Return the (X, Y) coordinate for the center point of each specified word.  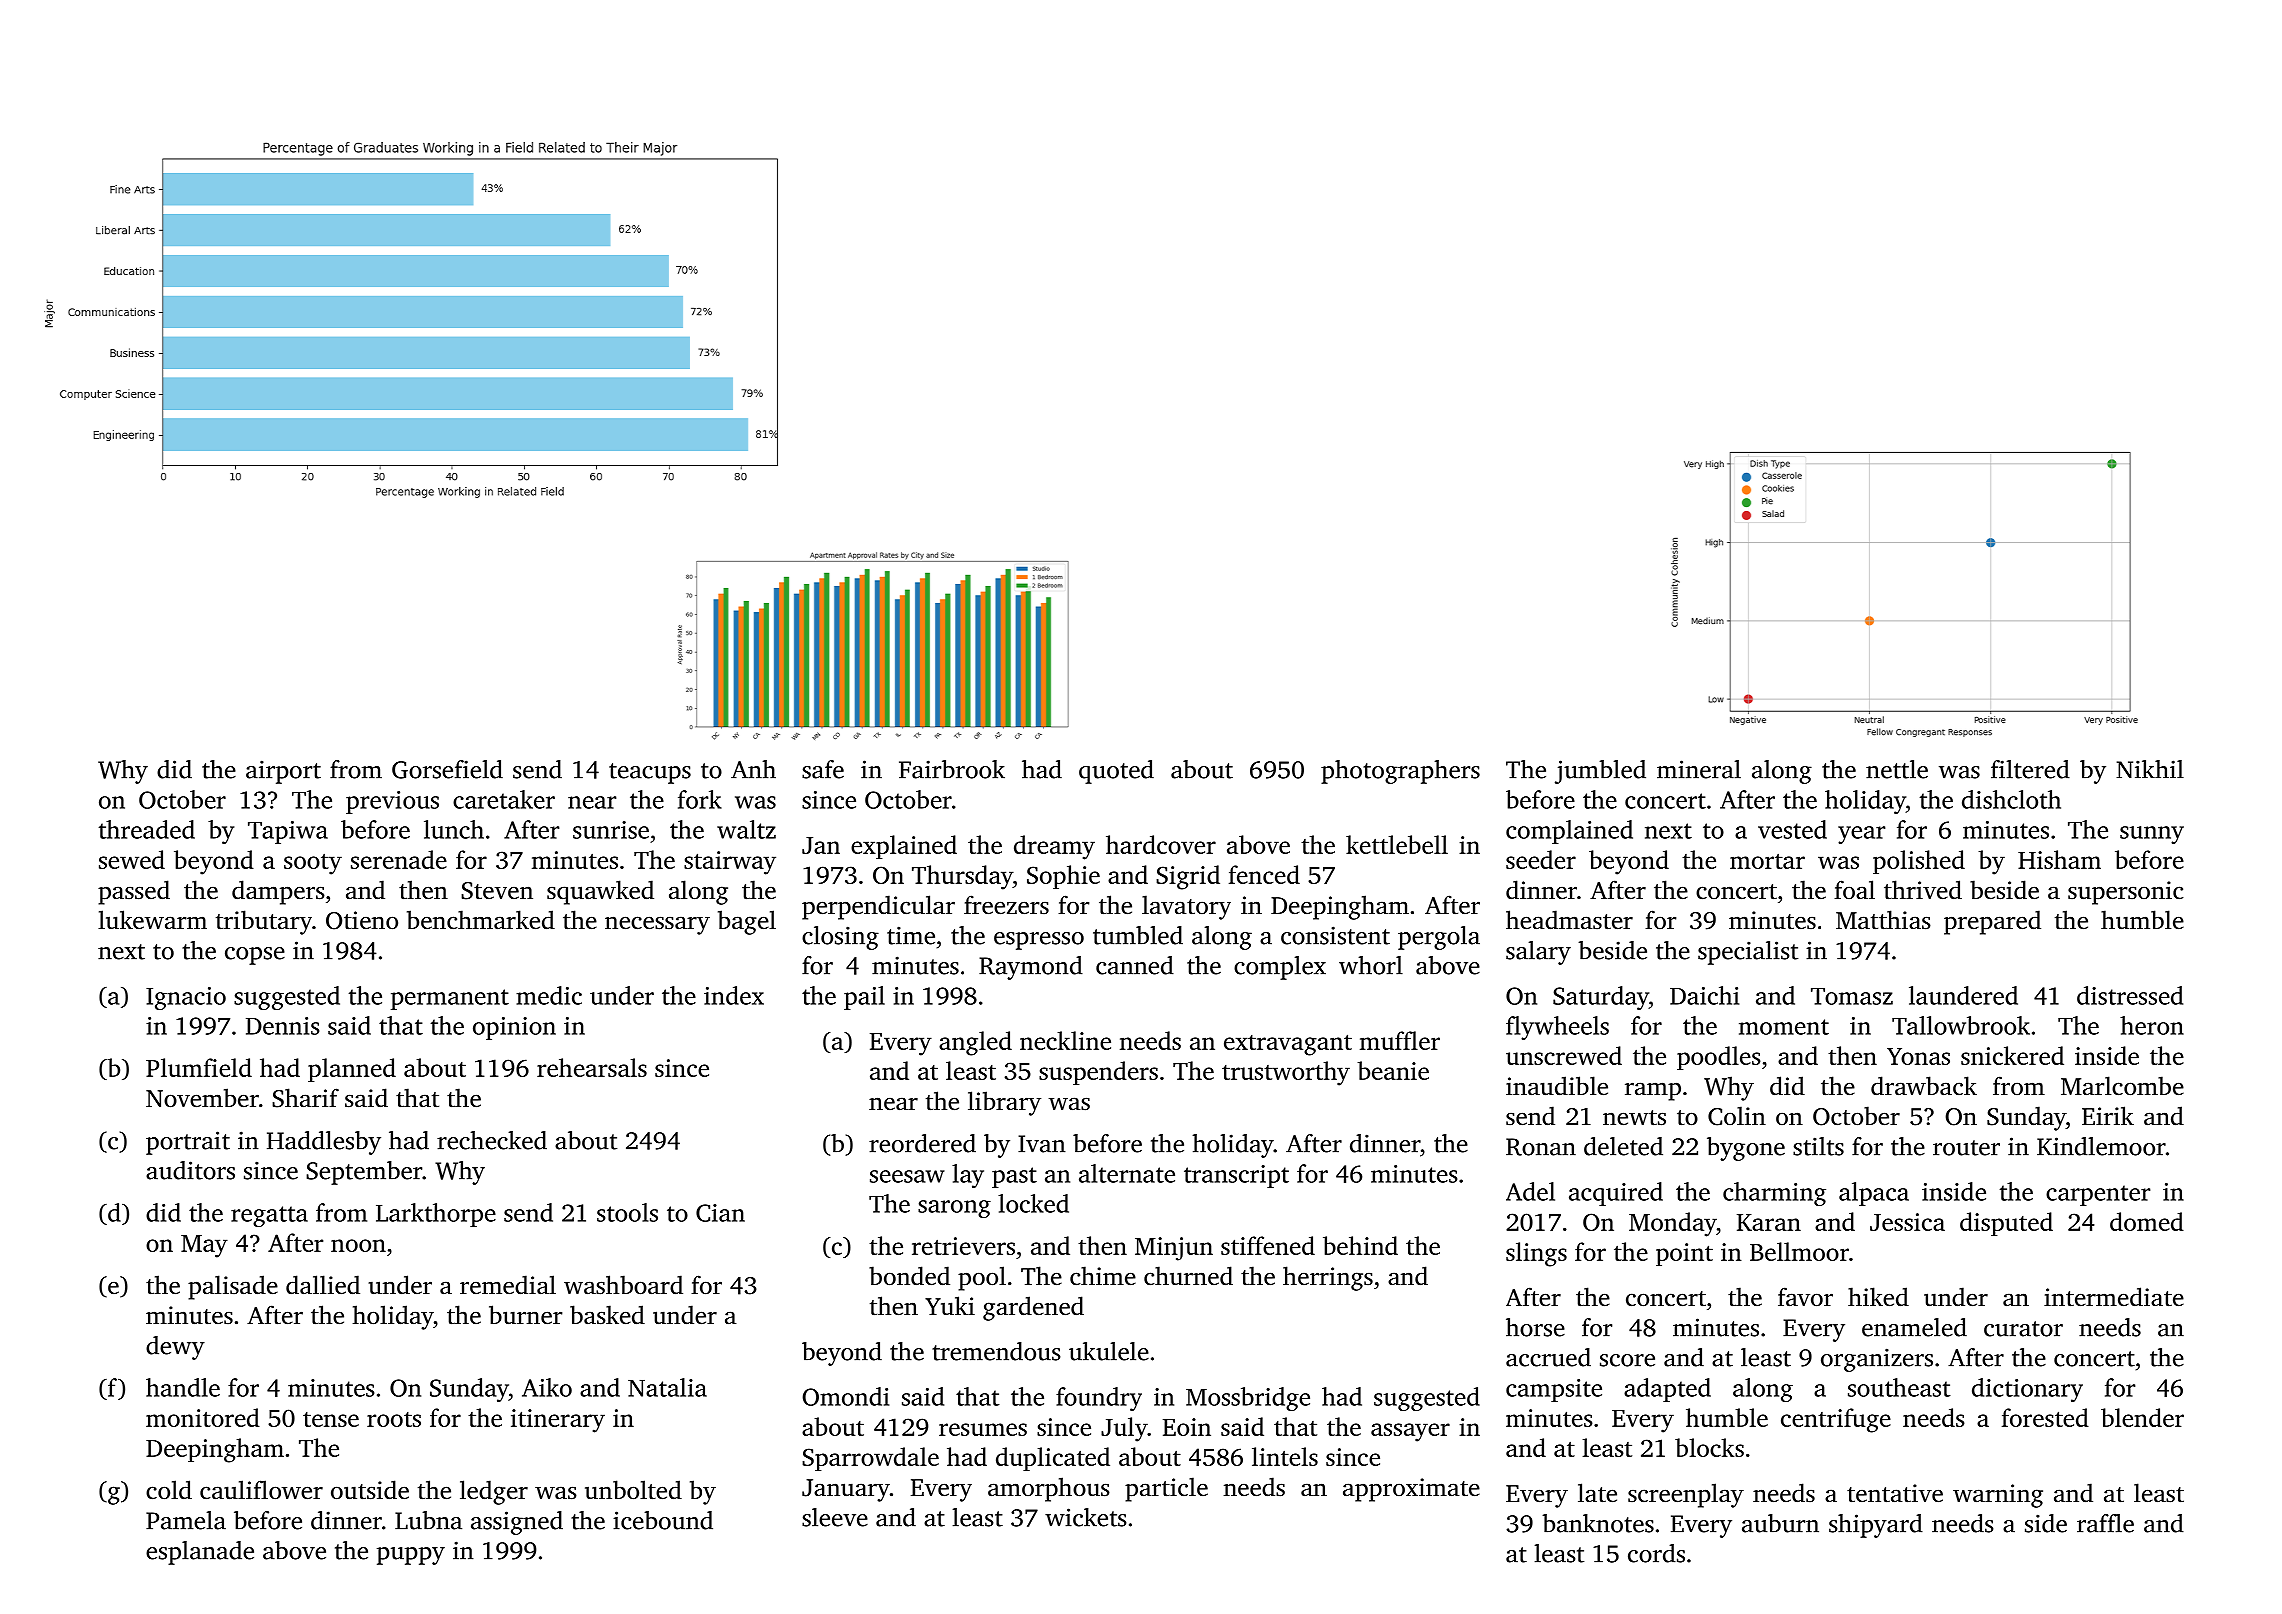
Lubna (428, 1520)
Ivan (1042, 1144)
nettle (1897, 769)
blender (2142, 1417)
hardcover (1161, 844)
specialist (1748, 953)
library (1004, 1103)
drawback (1924, 1086)
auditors (190, 1170)
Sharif (305, 1098)
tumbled (1138, 935)
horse (1535, 1327)
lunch (454, 829)
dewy (175, 1348)
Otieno (362, 920)
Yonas (1918, 1056)
